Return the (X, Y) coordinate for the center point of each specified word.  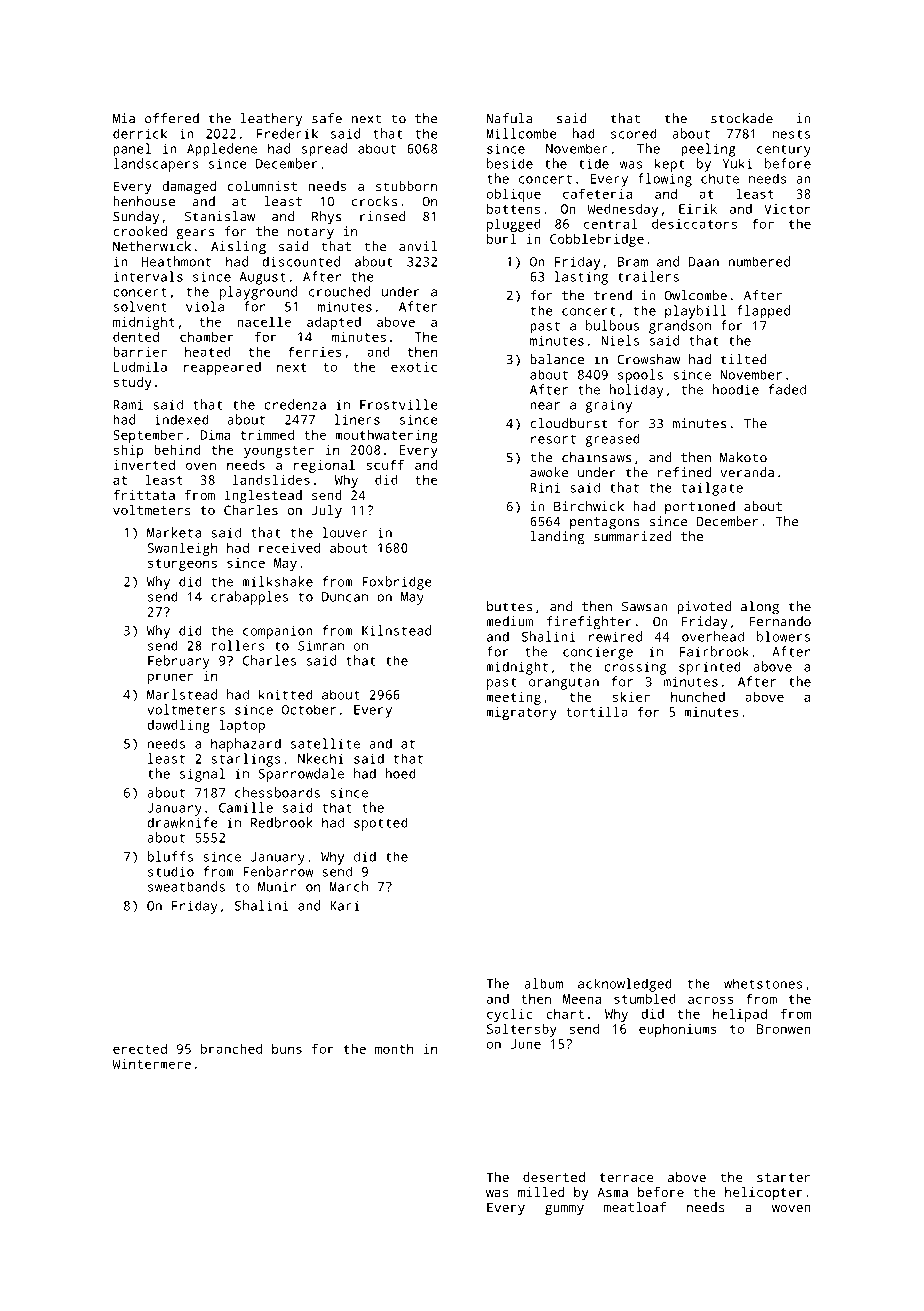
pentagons (604, 523)
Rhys (327, 218)
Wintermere (151, 1064)
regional (324, 466)
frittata (144, 495)
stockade (742, 118)
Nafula (509, 118)
